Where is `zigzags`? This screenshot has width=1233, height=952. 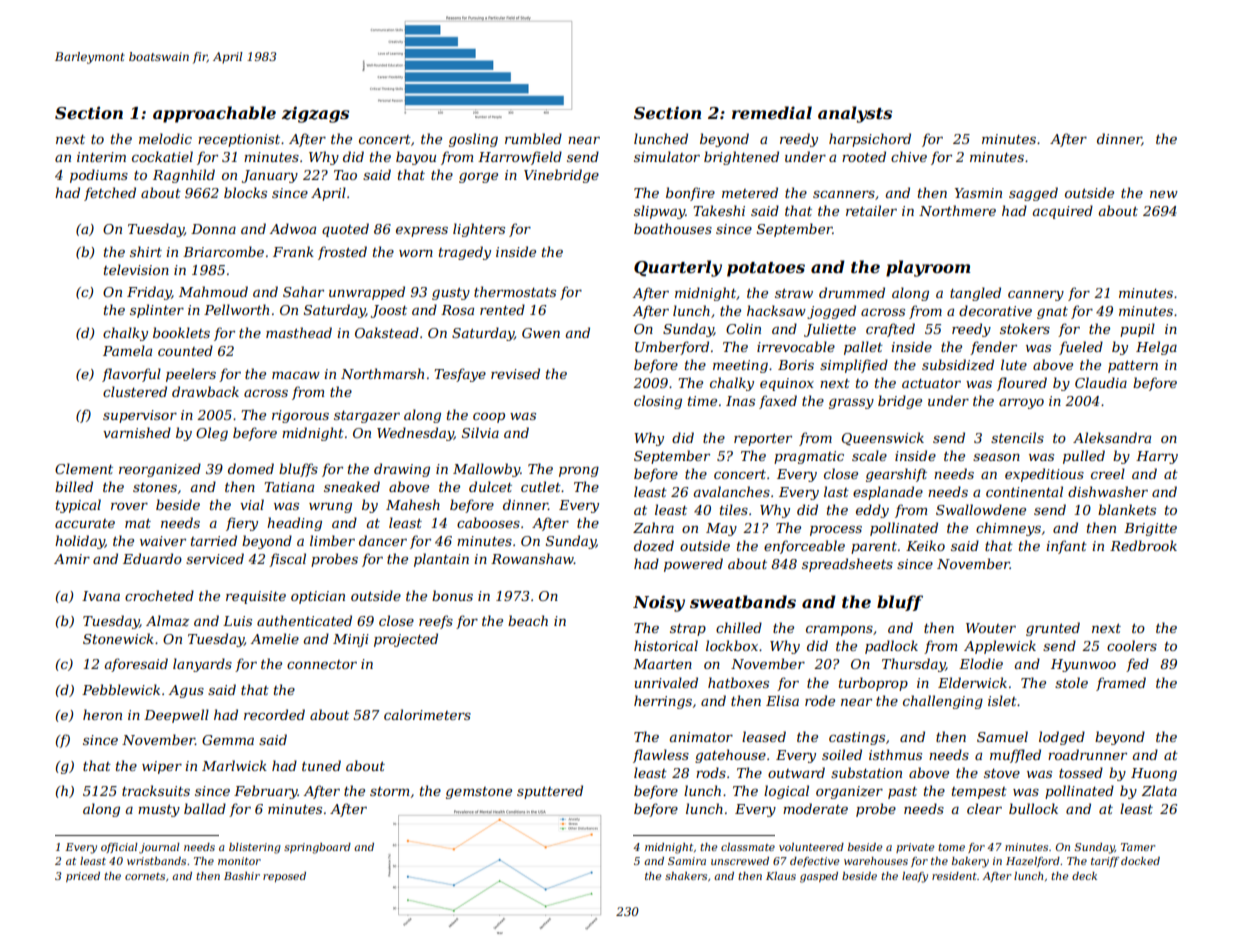 zigzags is located at coordinates (315, 114).
